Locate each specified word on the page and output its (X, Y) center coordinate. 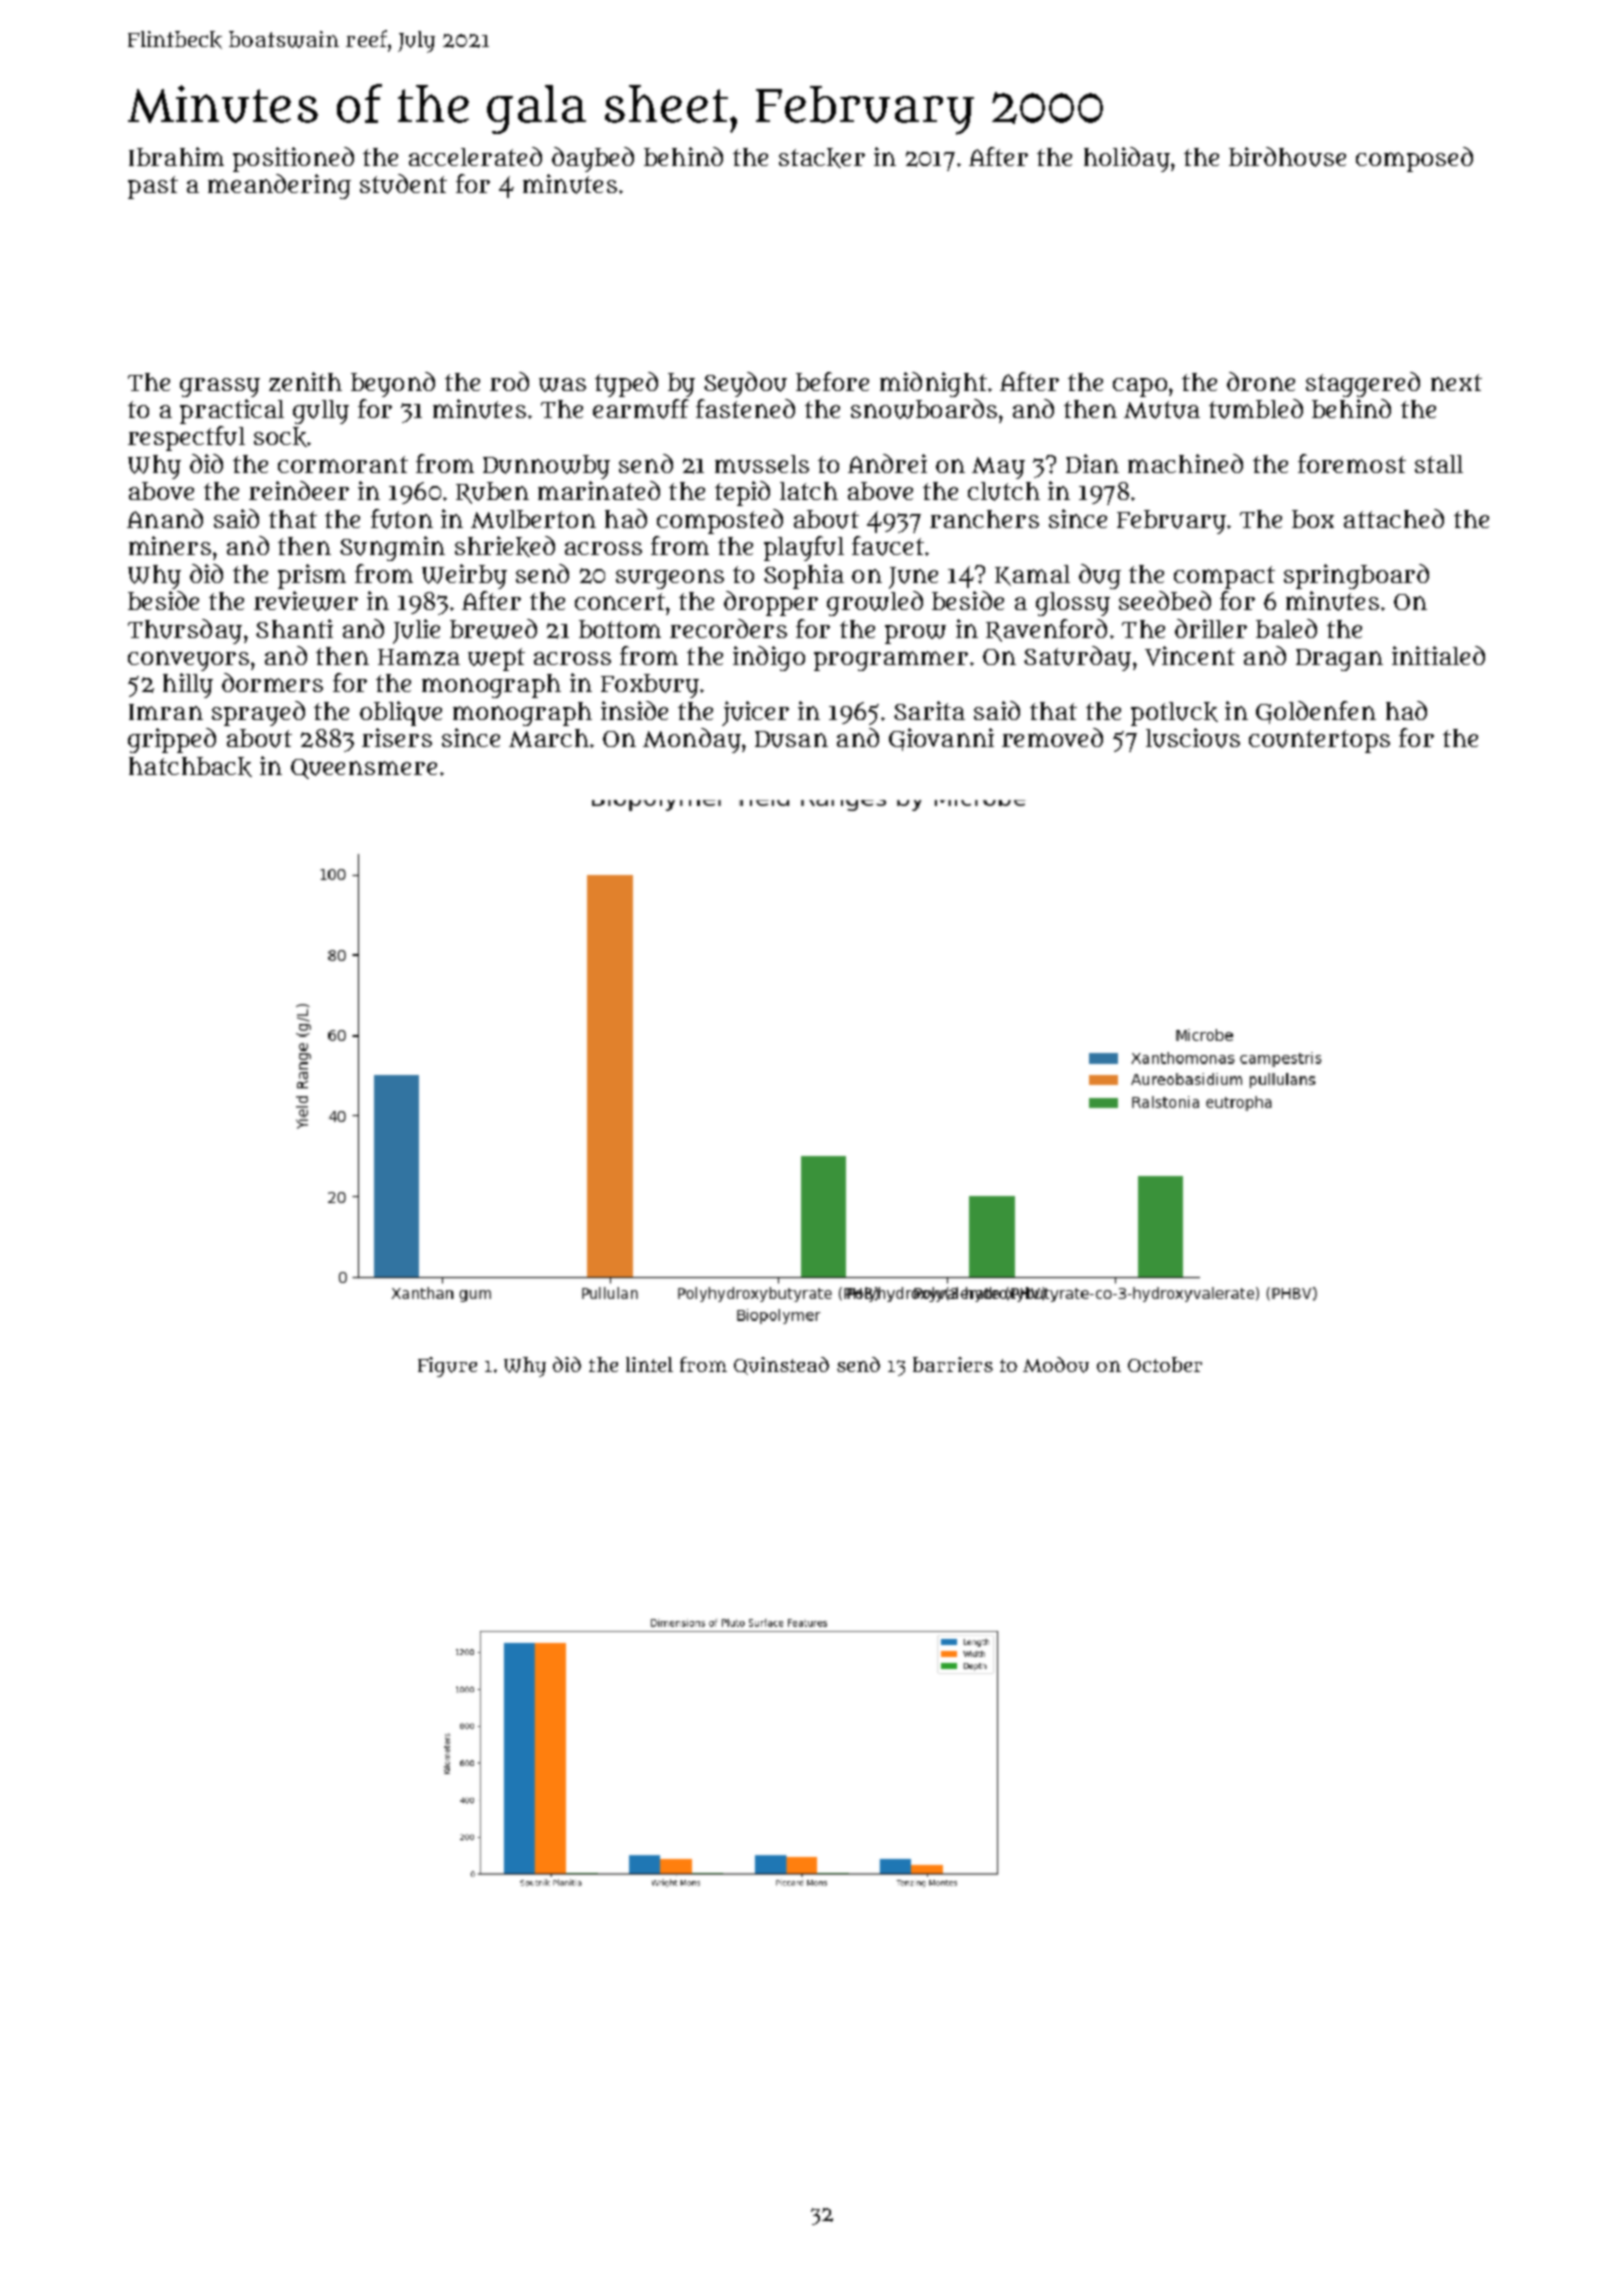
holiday (1127, 159)
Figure (447, 1367)
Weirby (464, 576)
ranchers (984, 519)
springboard (1356, 576)
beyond (393, 384)
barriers (953, 1364)
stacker (822, 158)
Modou (1056, 1365)
